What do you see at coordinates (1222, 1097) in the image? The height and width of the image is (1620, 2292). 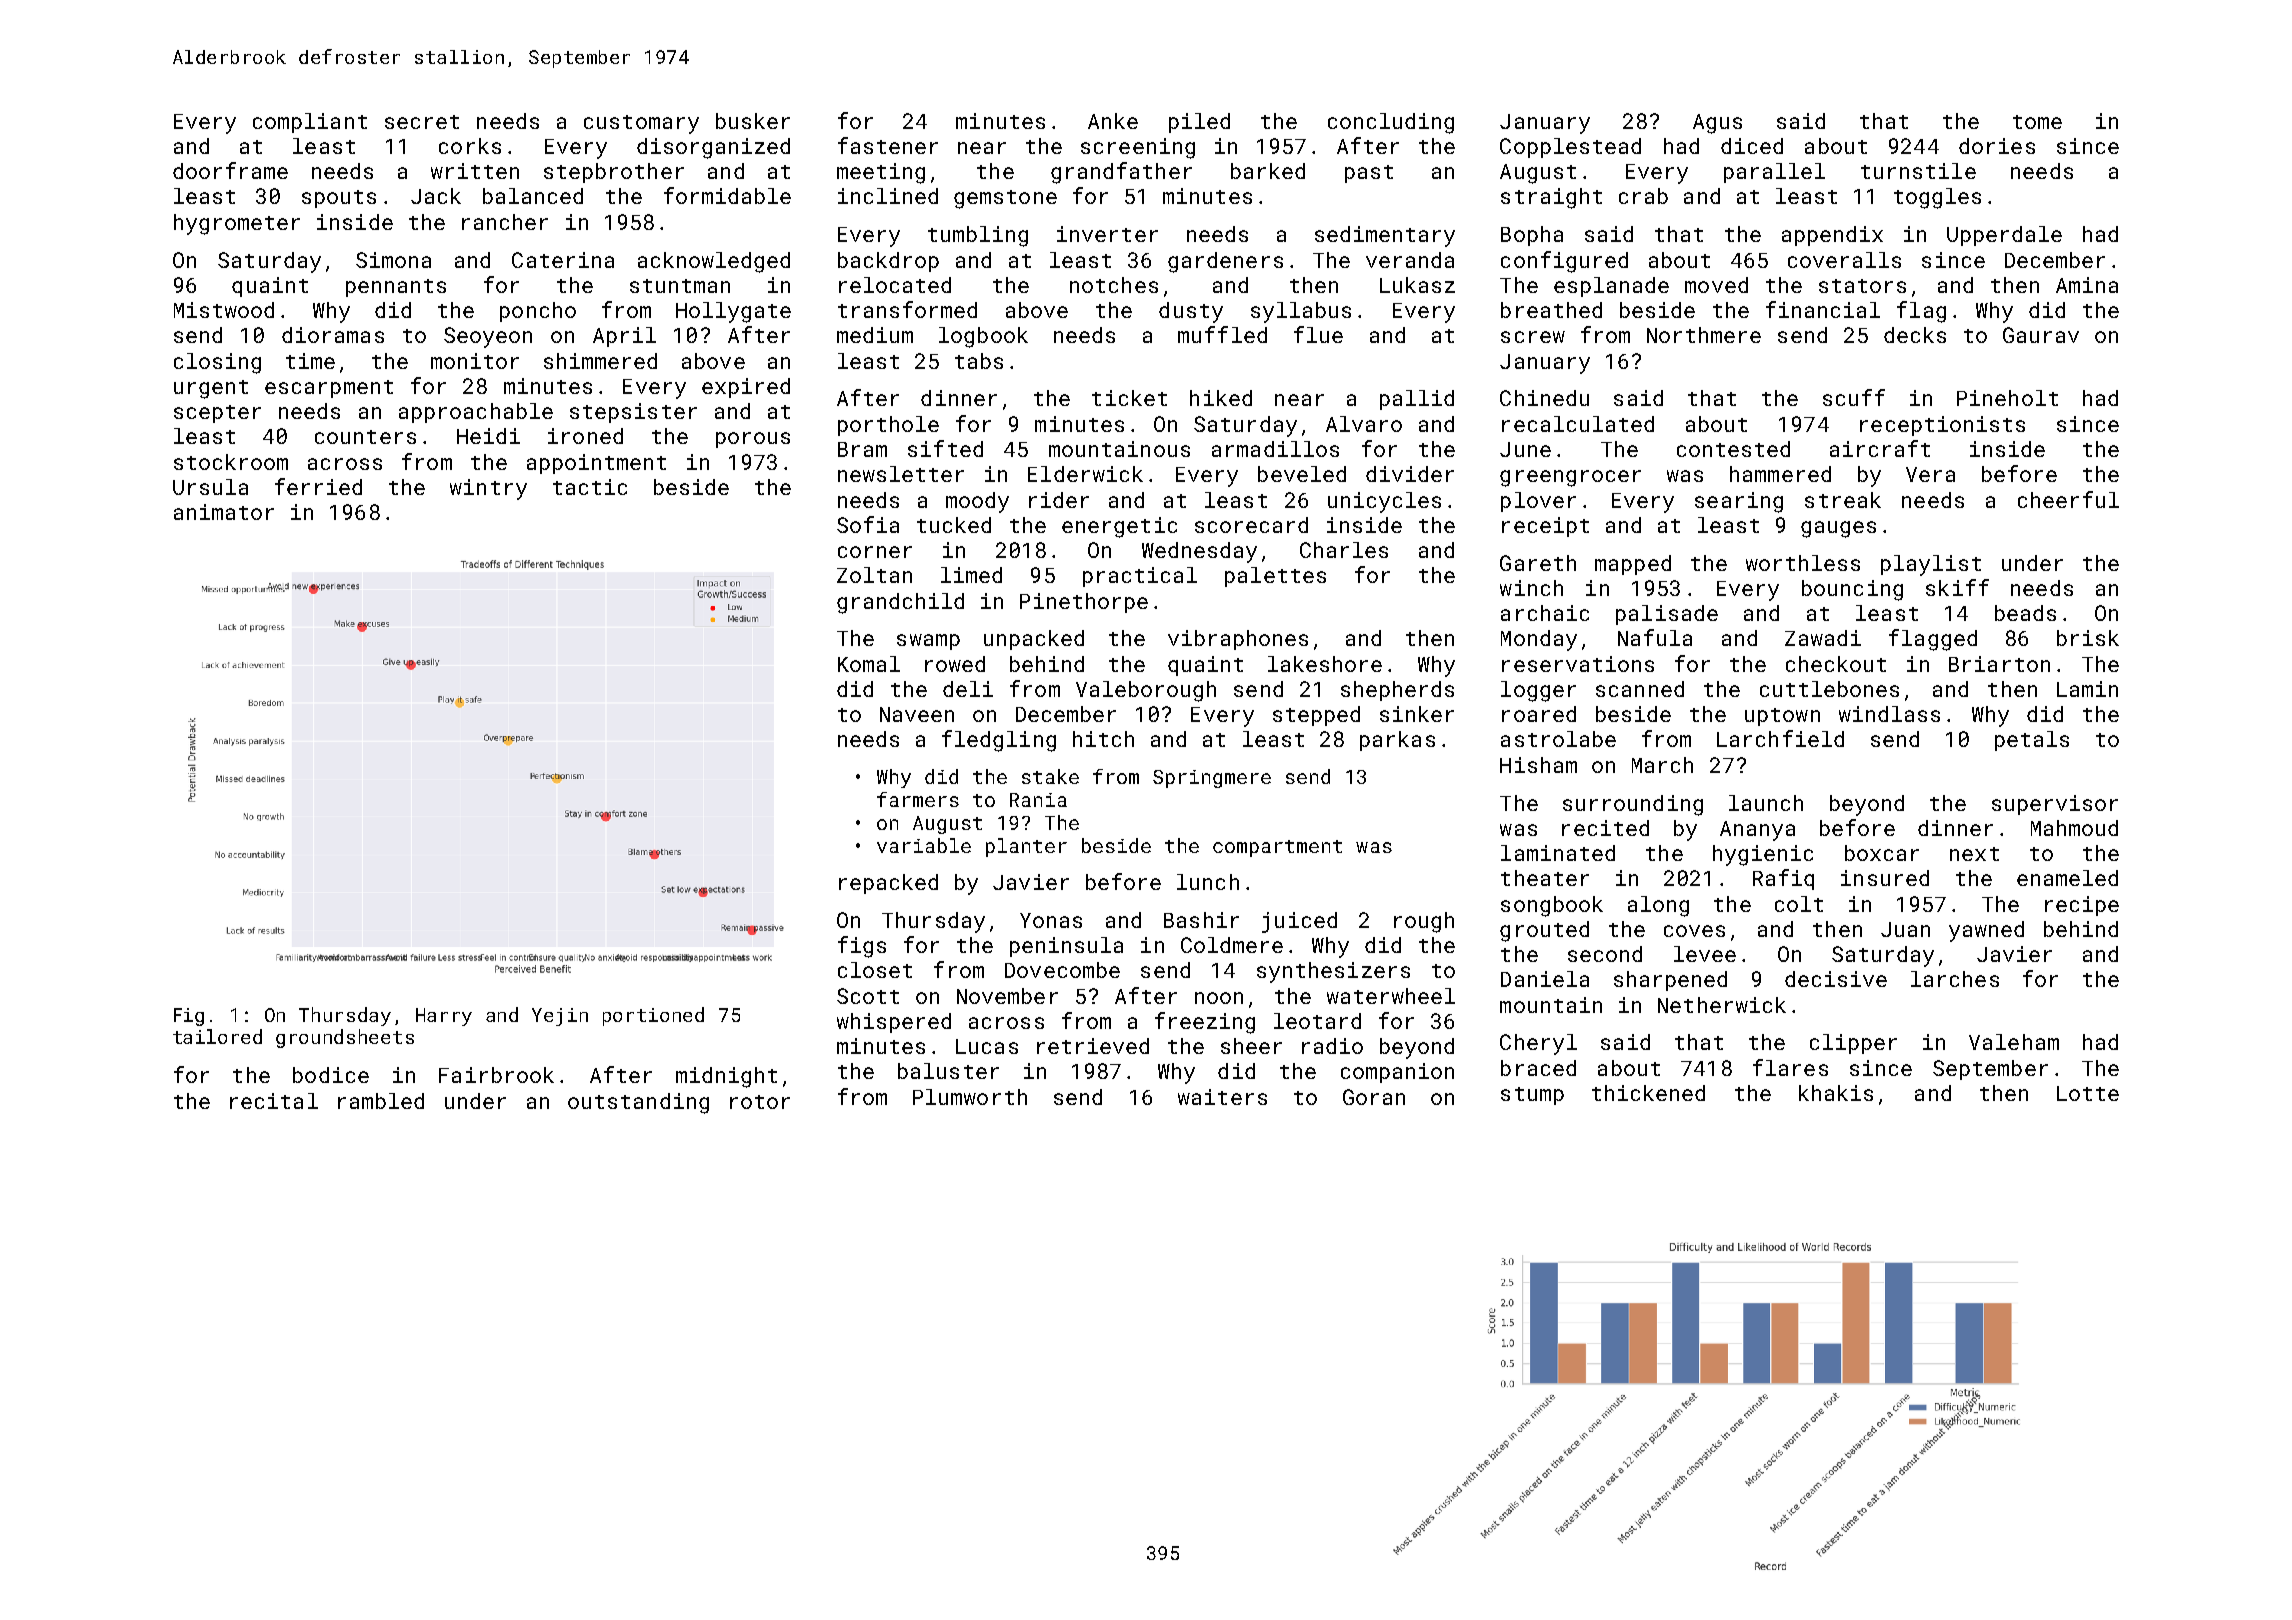 I see `waiters` at bounding box center [1222, 1097].
